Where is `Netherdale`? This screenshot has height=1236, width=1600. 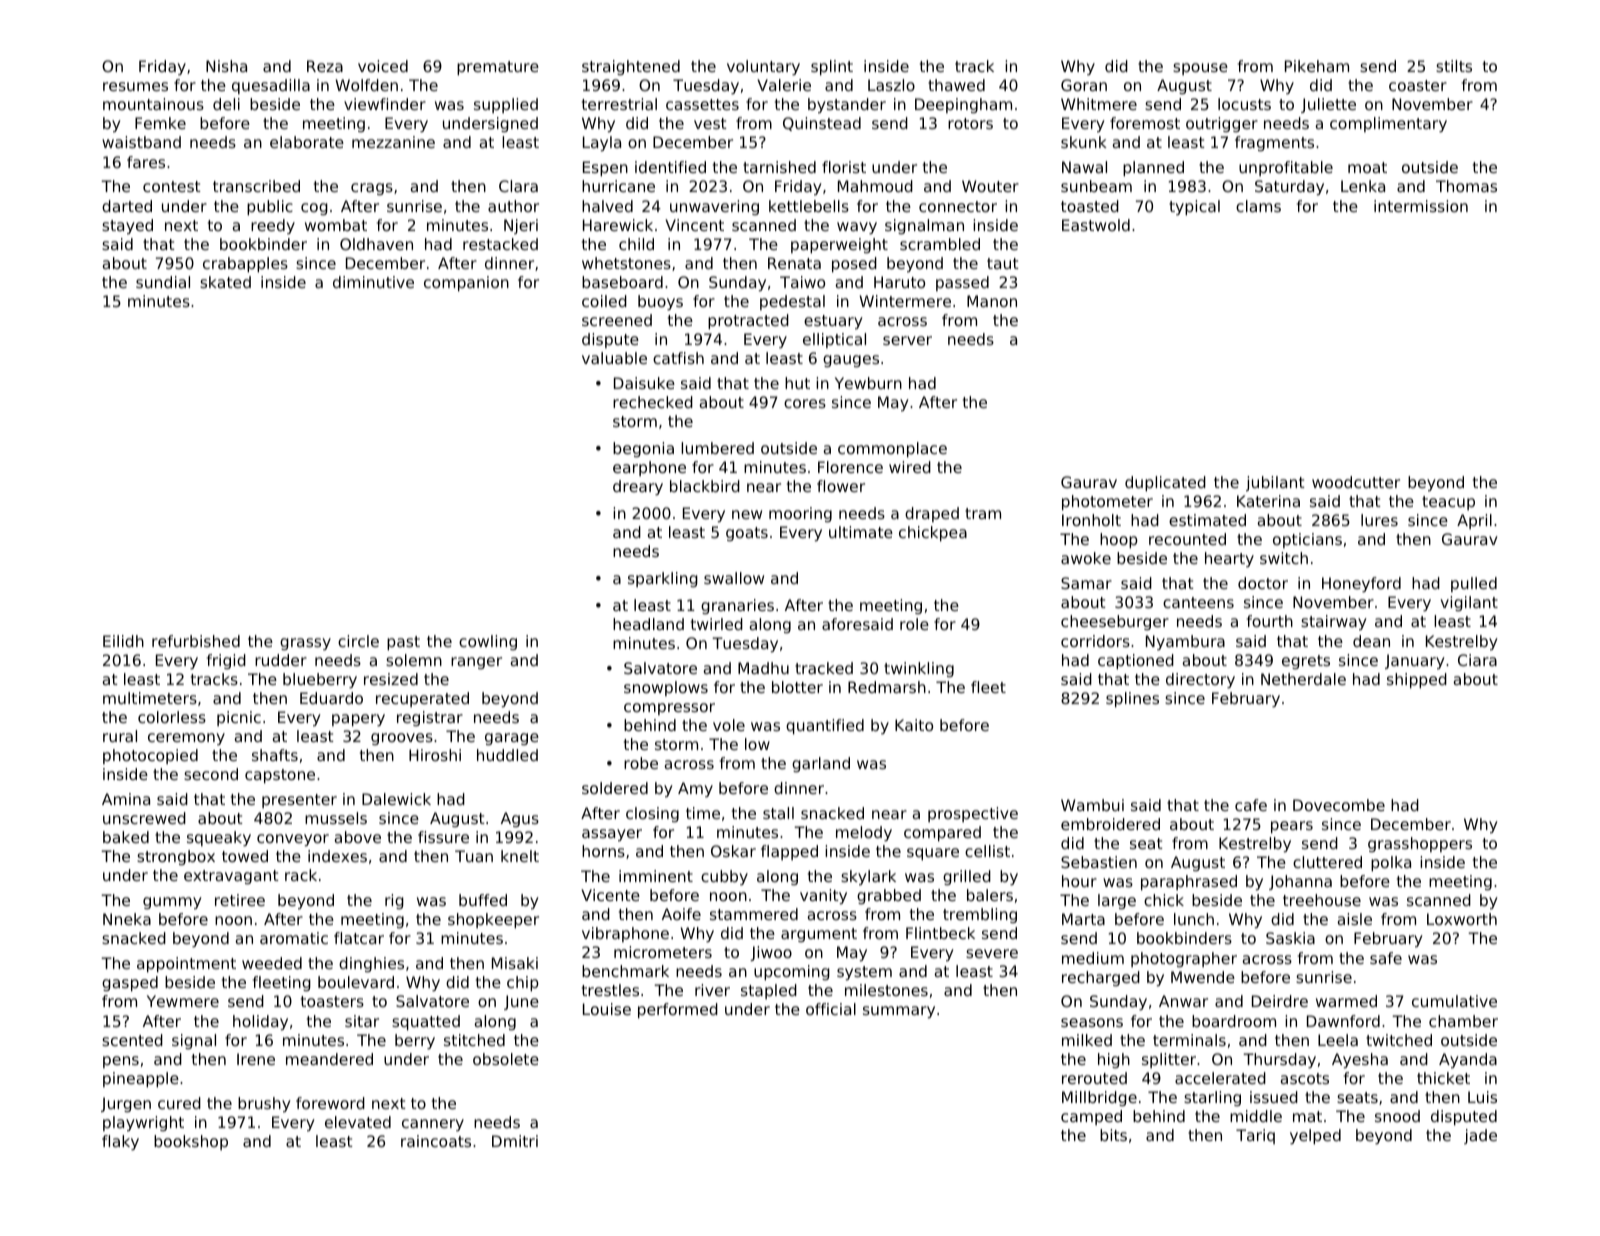
Netherdale is located at coordinates (1303, 679).
